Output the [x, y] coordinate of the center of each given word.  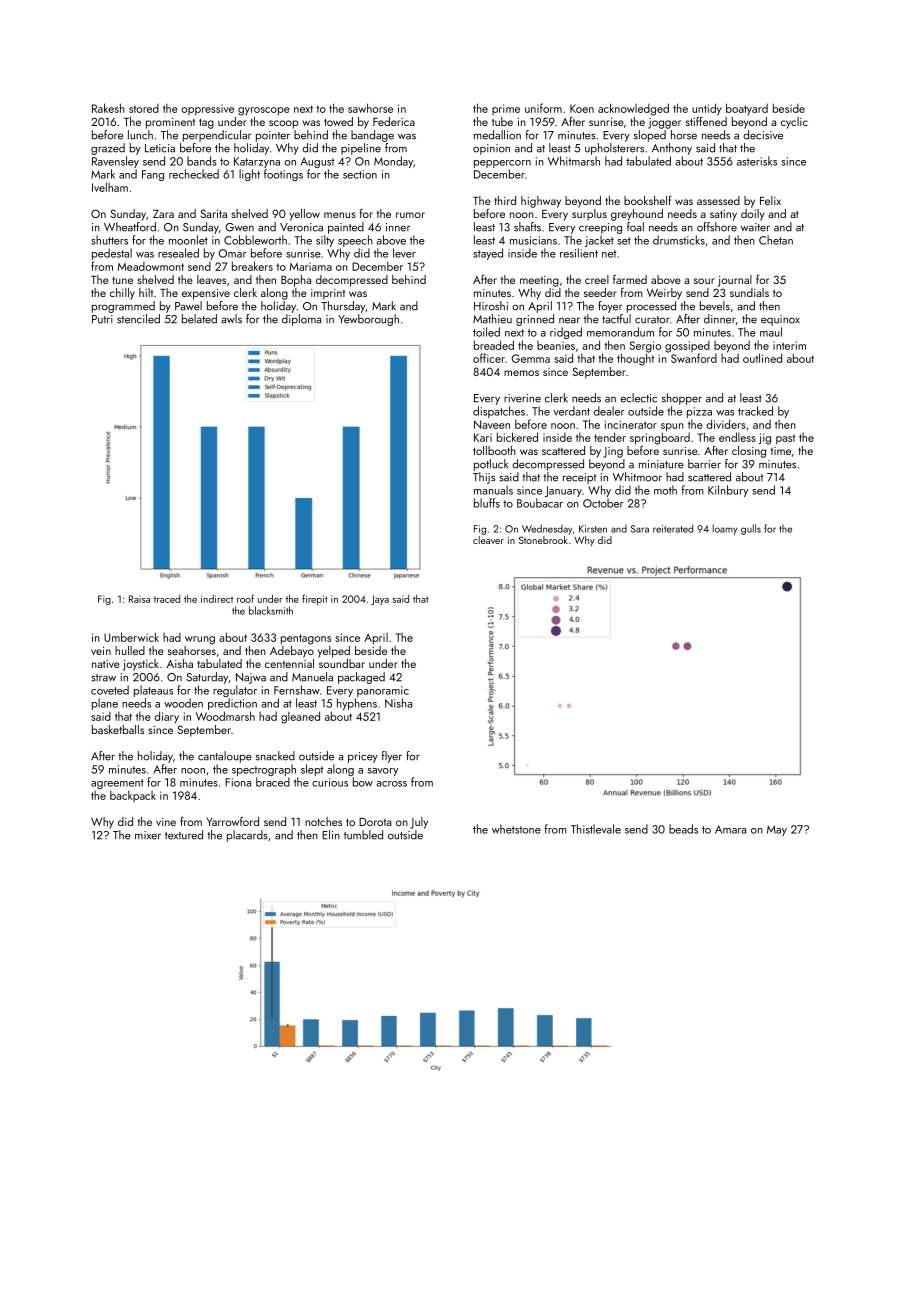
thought [635, 359]
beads [683, 829]
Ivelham [110, 187]
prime [506, 109]
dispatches [499, 412]
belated [199, 319]
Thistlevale [596, 829]
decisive [763, 135]
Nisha [398, 703]
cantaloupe [225, 757]
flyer [392, 757]
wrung [200, 640]
